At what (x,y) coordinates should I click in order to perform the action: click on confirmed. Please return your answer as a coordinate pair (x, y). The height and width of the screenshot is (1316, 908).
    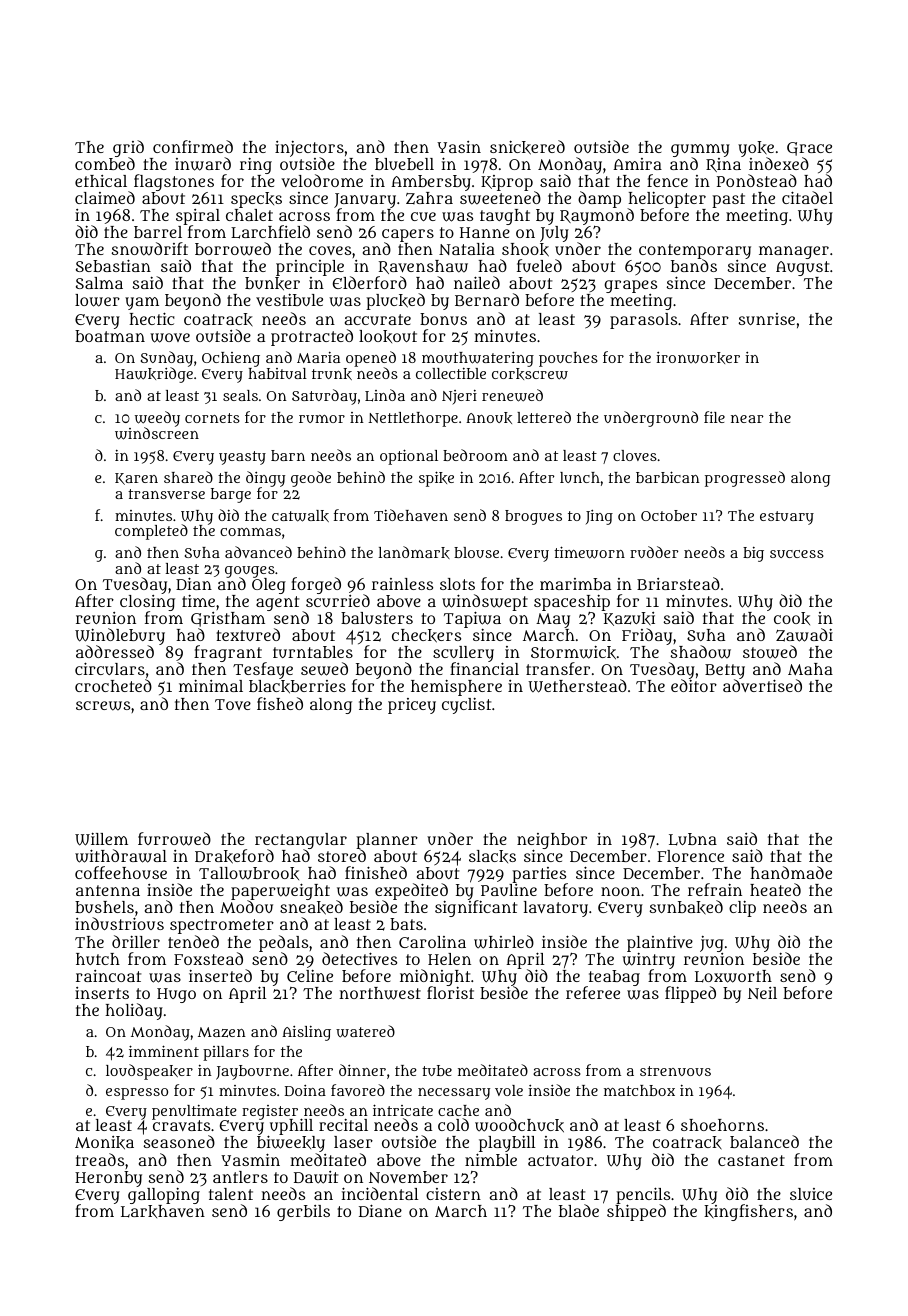
    Looking at the image, I should click on (193, 146).
